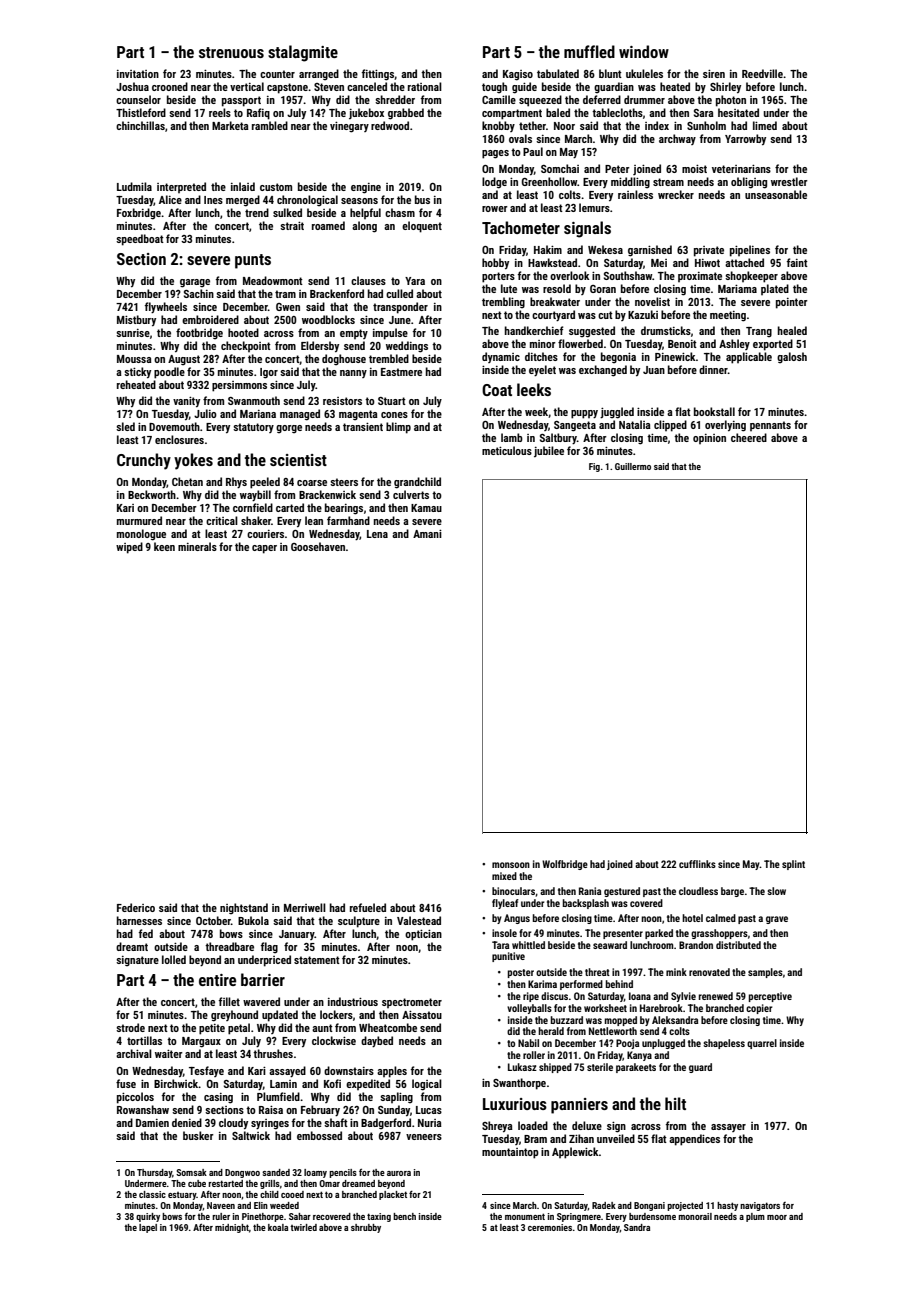  Describe the element at coordinates (401, 372) in the document. I see `Eastmere` at that location.
